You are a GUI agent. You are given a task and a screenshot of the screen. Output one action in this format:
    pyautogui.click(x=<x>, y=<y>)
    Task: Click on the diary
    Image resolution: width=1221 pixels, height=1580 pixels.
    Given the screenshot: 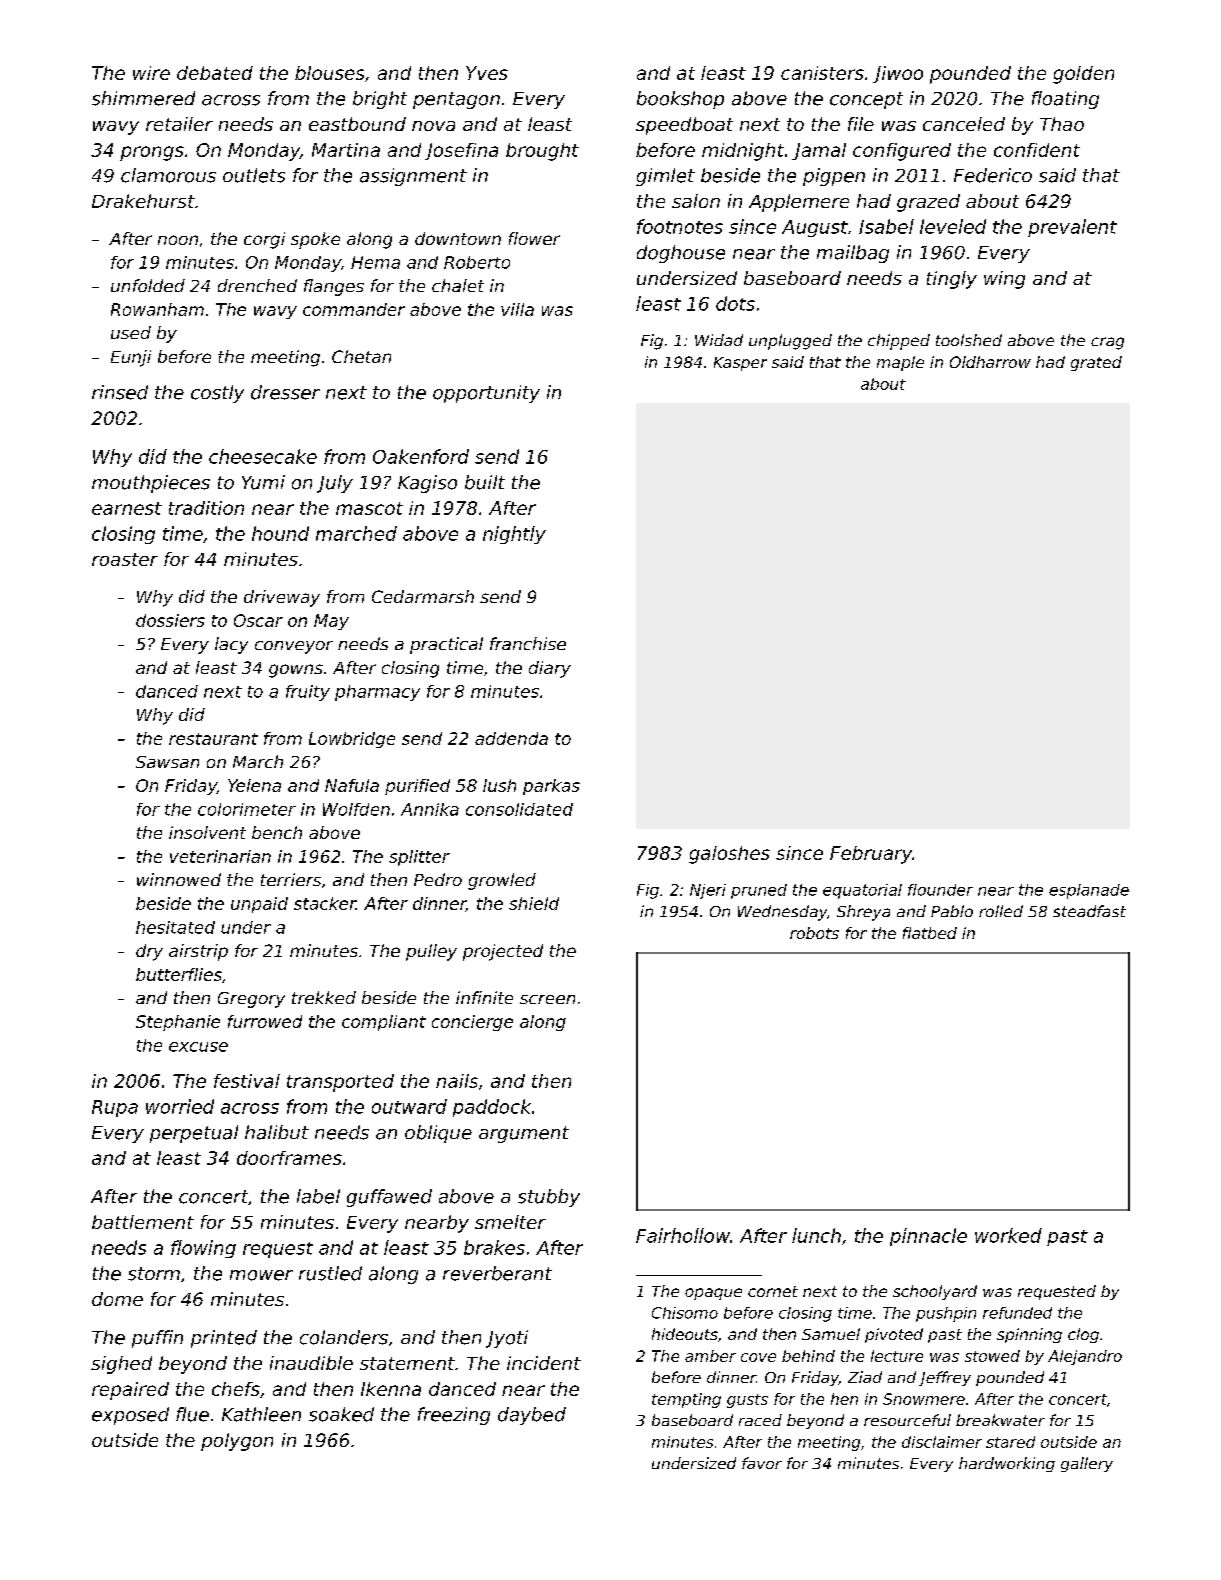 What is the action you would take?
    pyautogui.click(x=550, y=669)
